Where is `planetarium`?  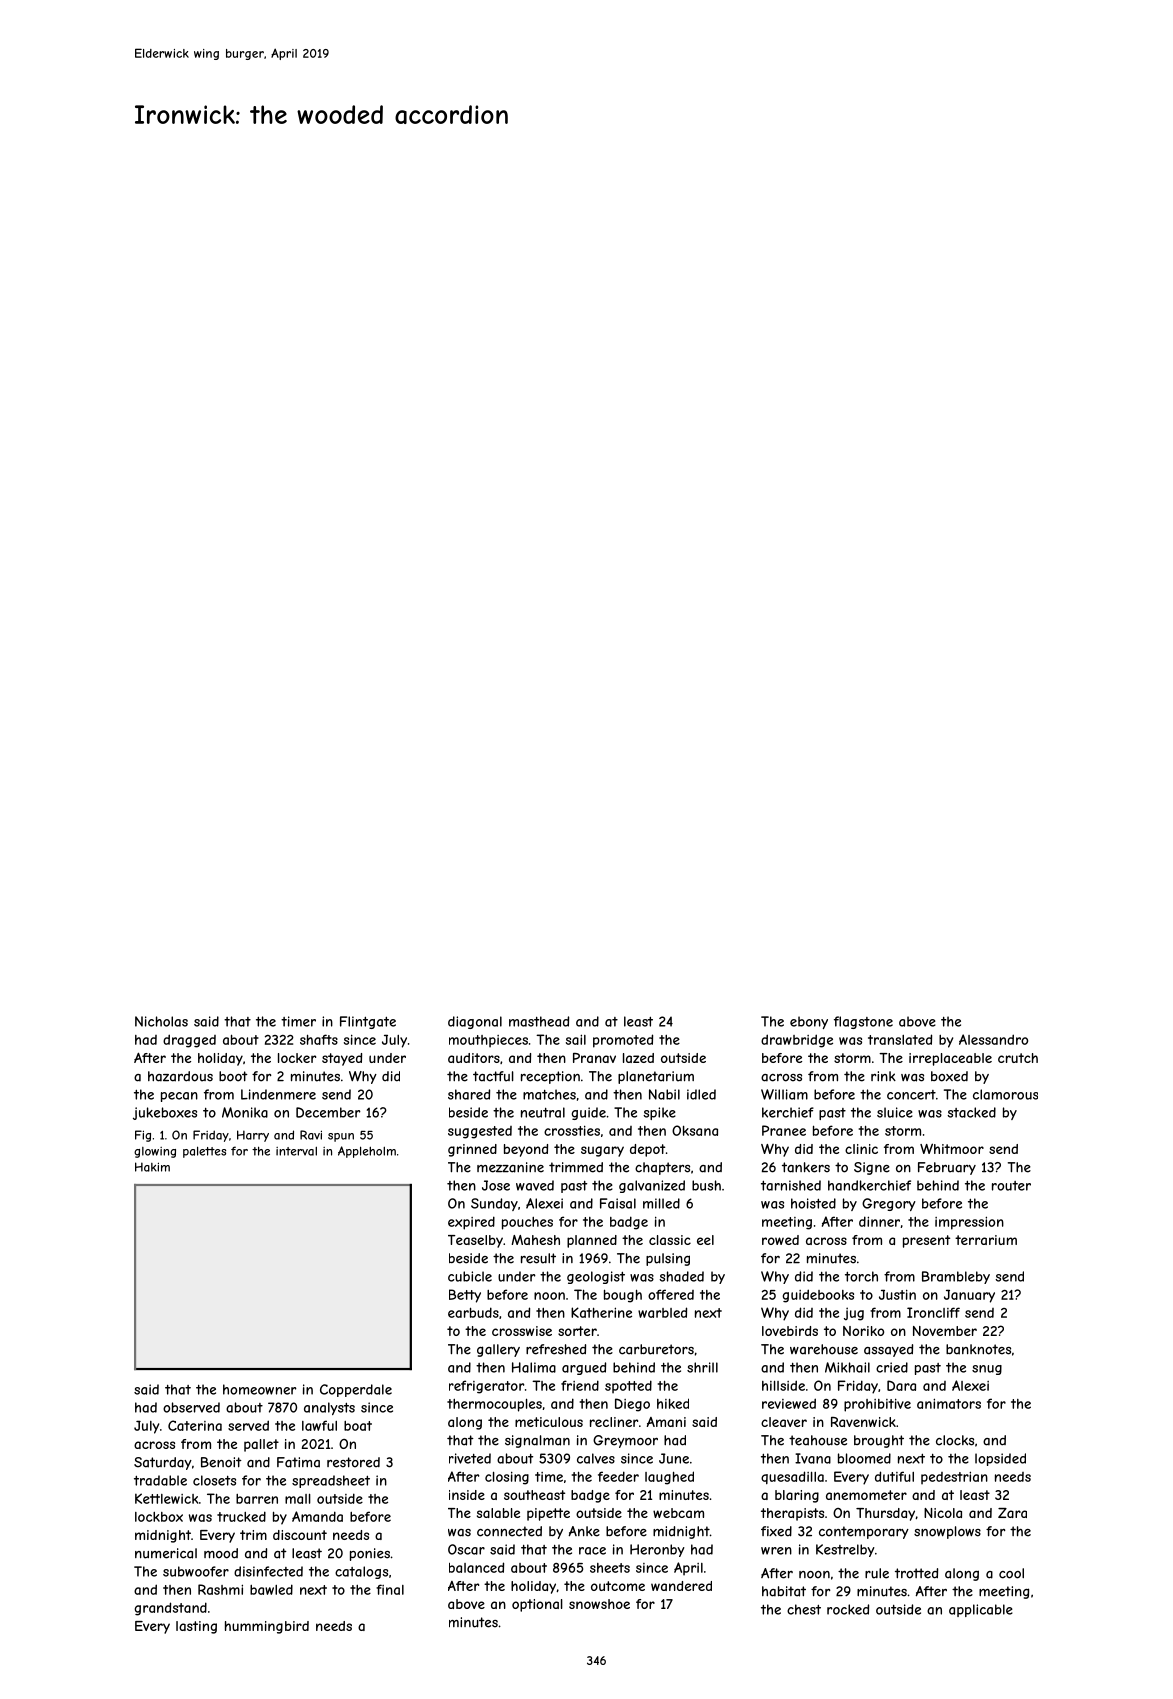
planetarium is located at coordinates (656, 1077).
